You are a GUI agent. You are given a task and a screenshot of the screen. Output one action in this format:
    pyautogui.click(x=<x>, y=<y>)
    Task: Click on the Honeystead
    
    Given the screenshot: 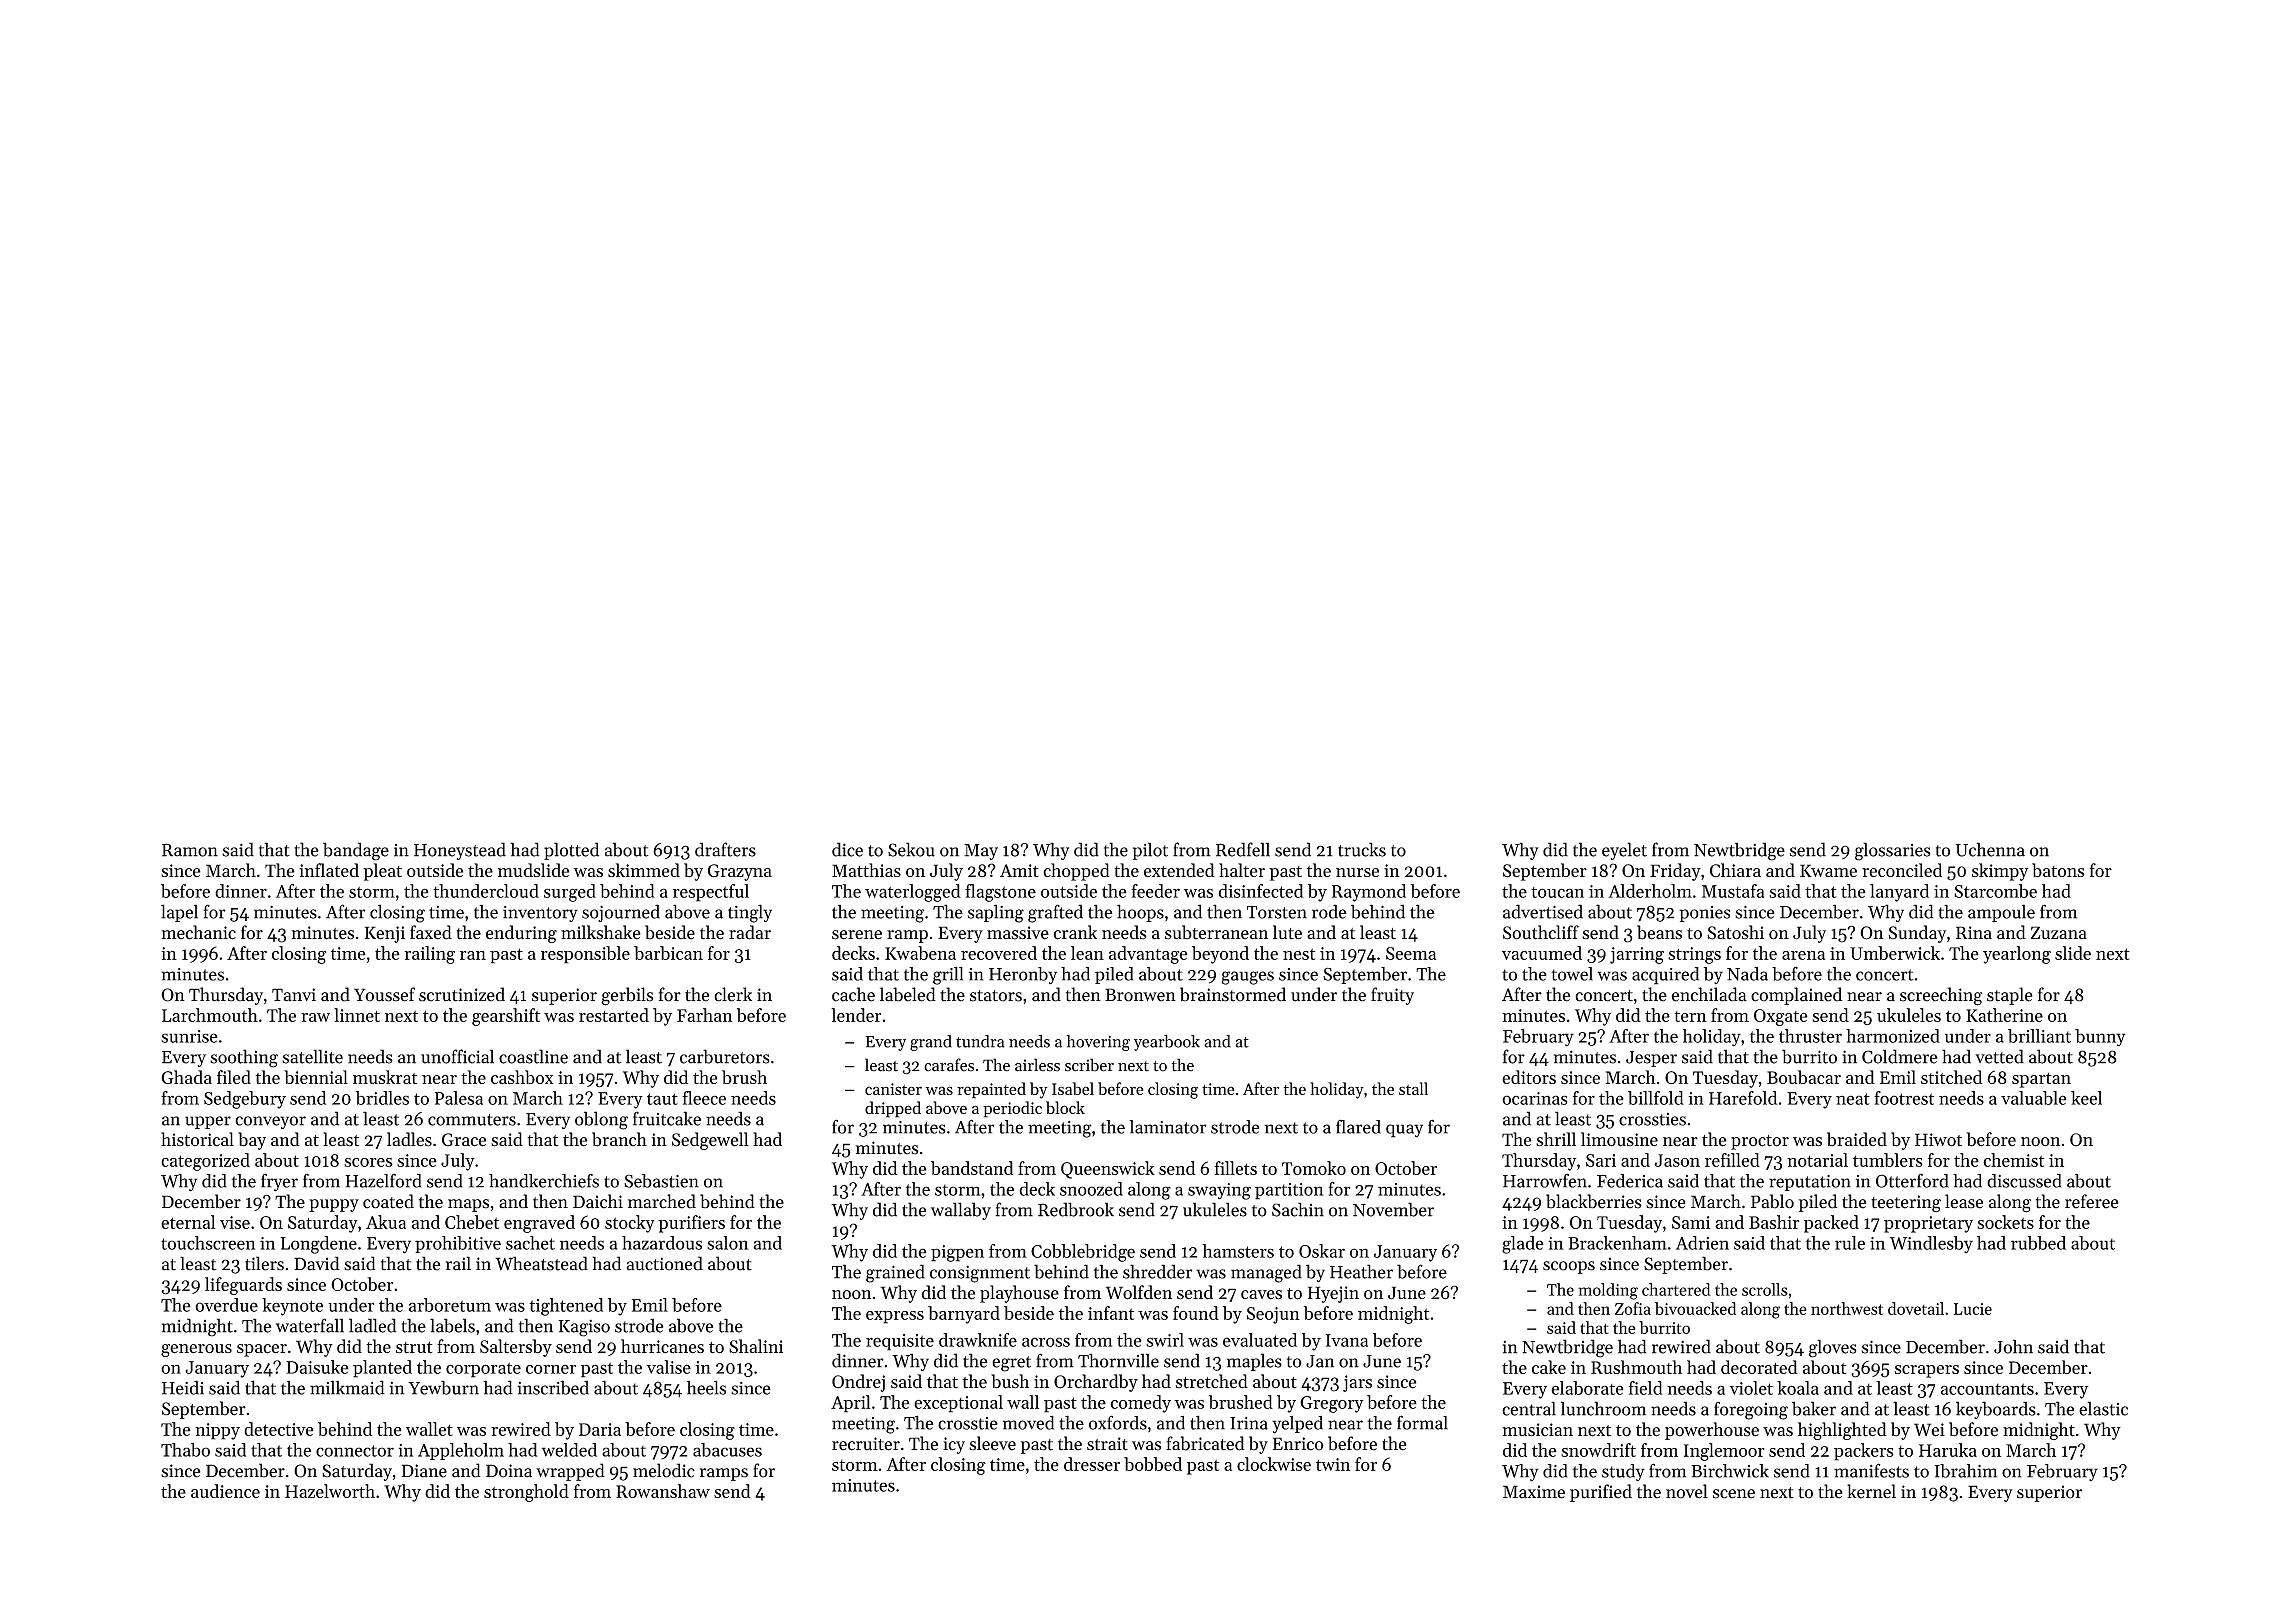 What is the action you would take?
    pyautogui.click(x=460, y=851)
